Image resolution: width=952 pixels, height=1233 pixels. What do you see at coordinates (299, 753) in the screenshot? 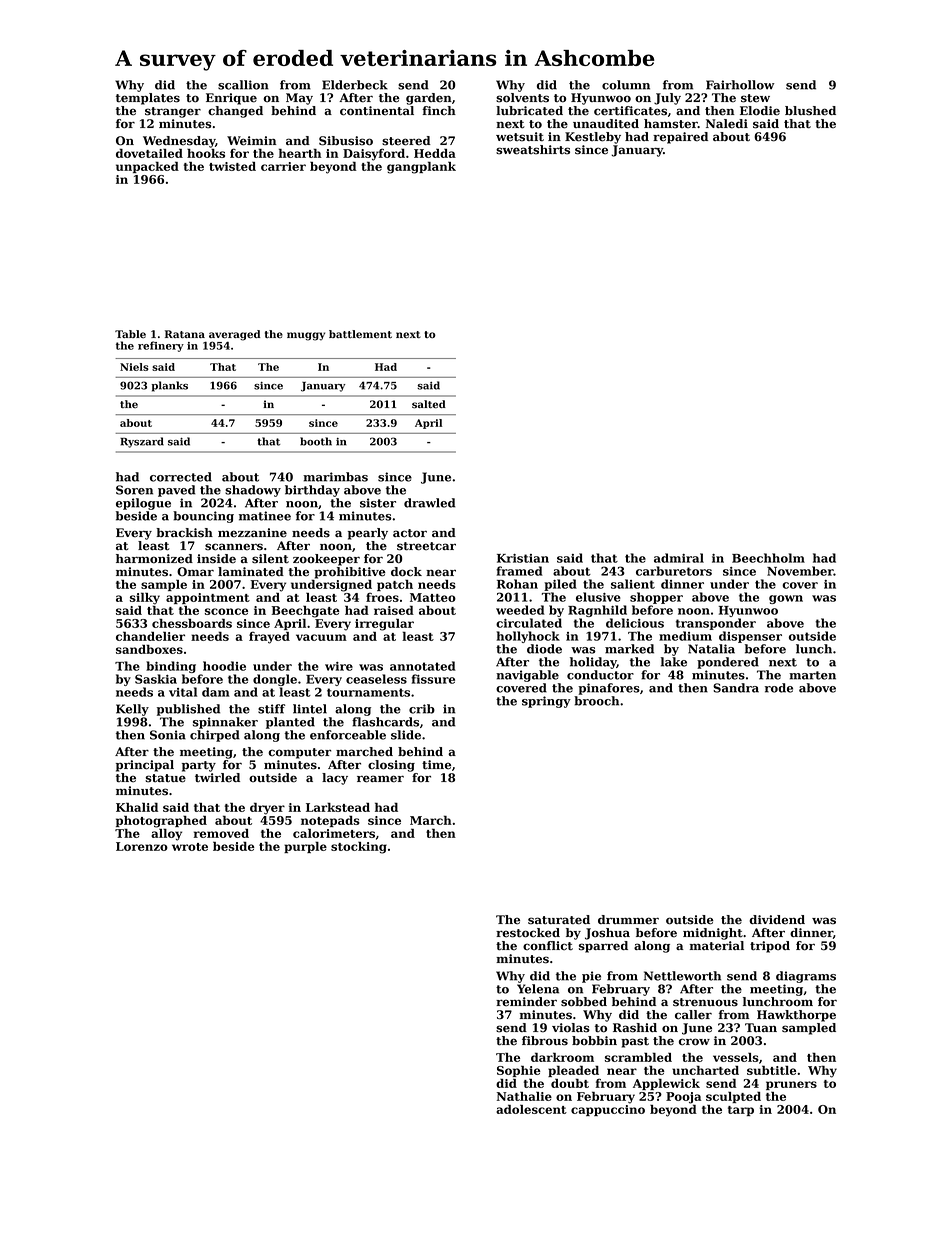
I see `computer` at bounding box center [299, 753].
